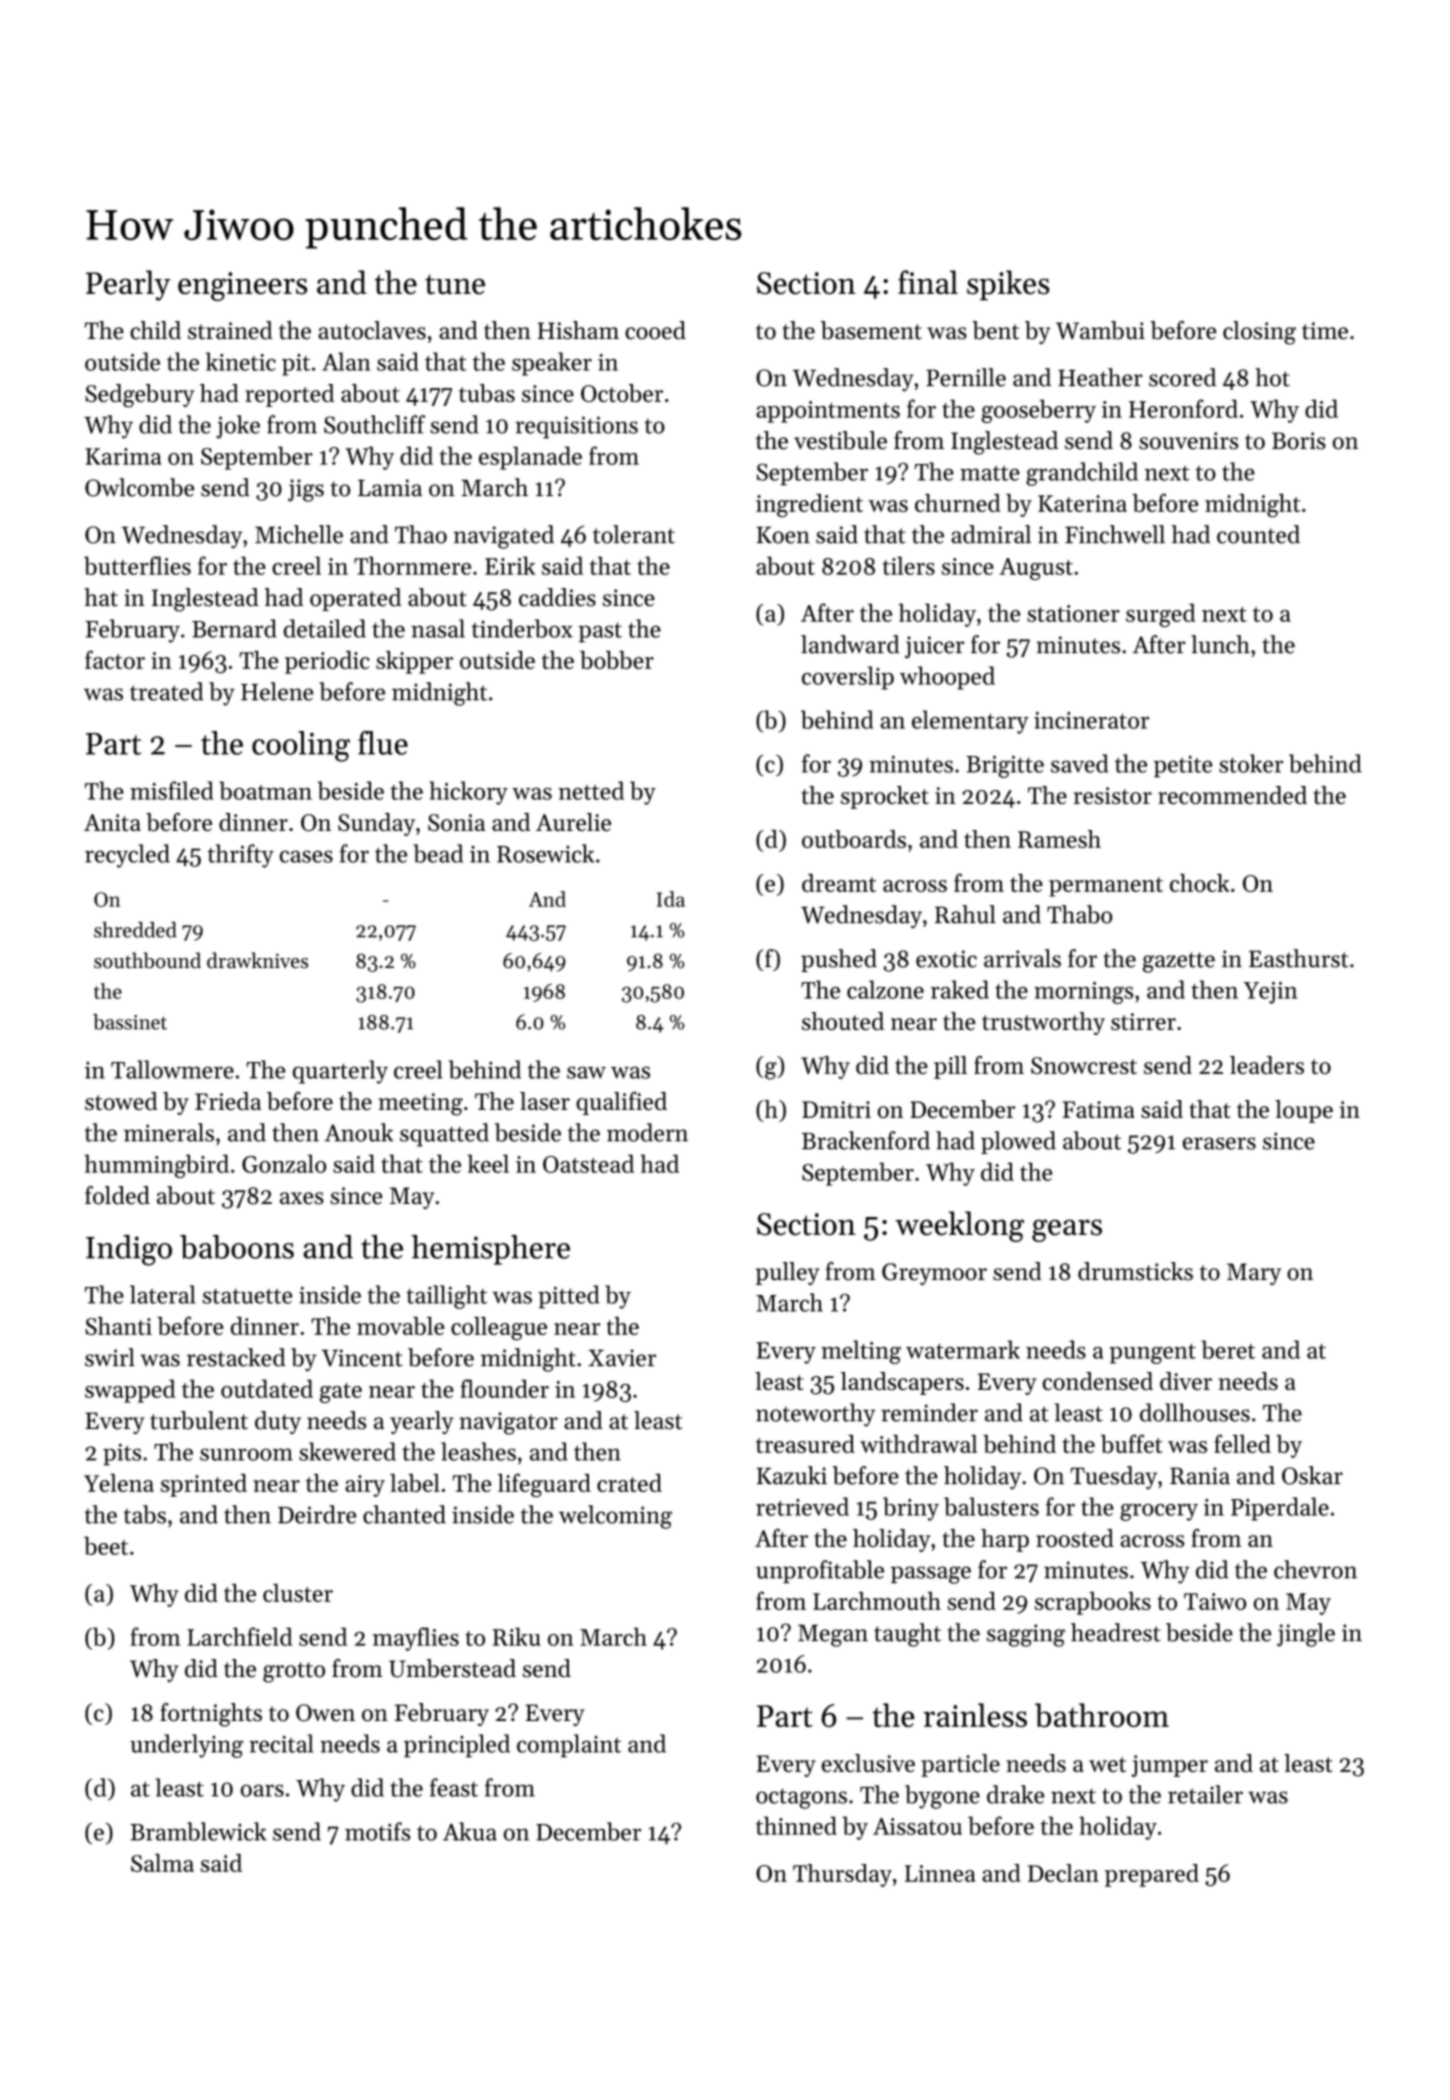  What do you see at coordinates (1113, 795) in the page?
I see `resistor` at bounding box center [1113, 795].
